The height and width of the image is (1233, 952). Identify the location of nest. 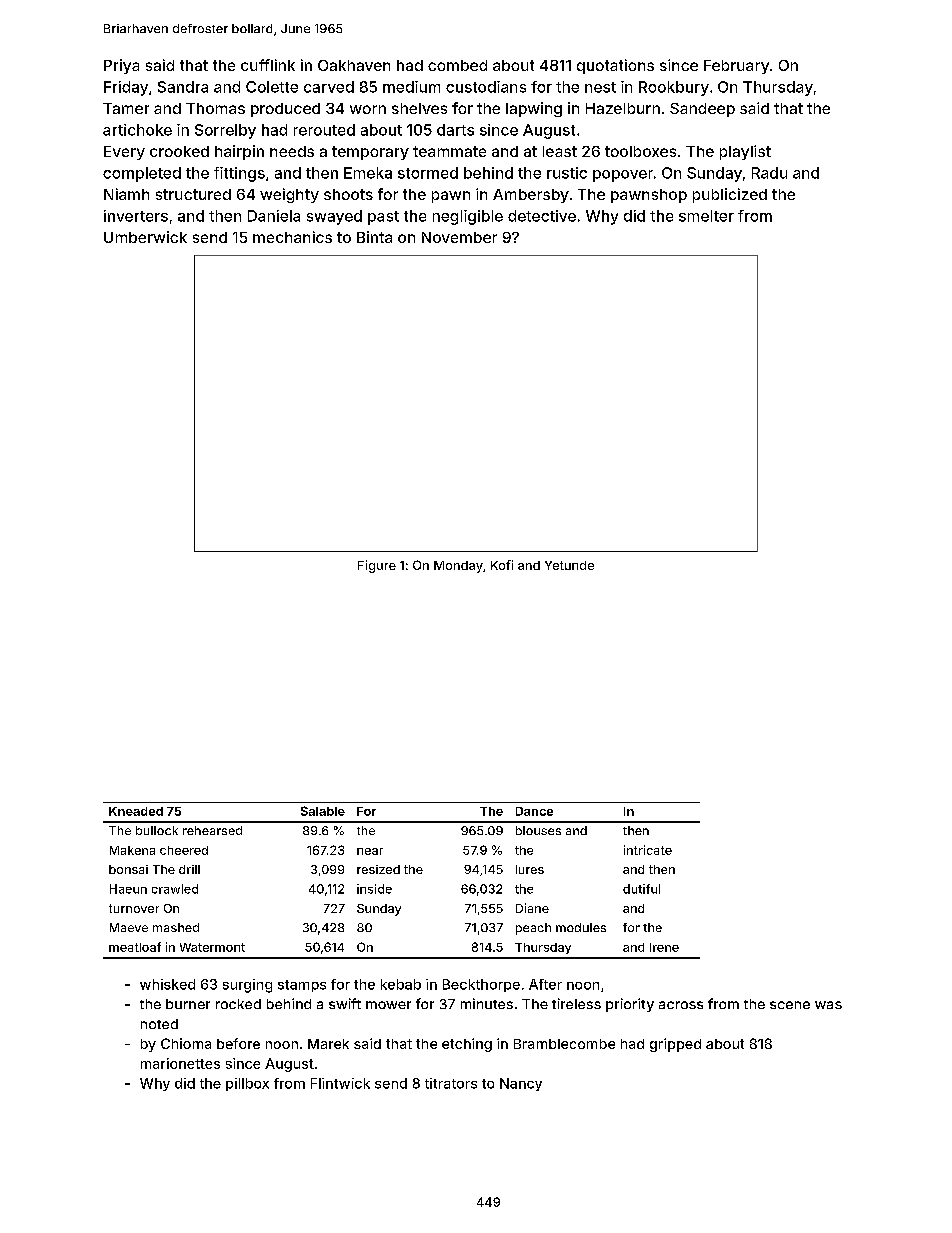
(600, 87).
